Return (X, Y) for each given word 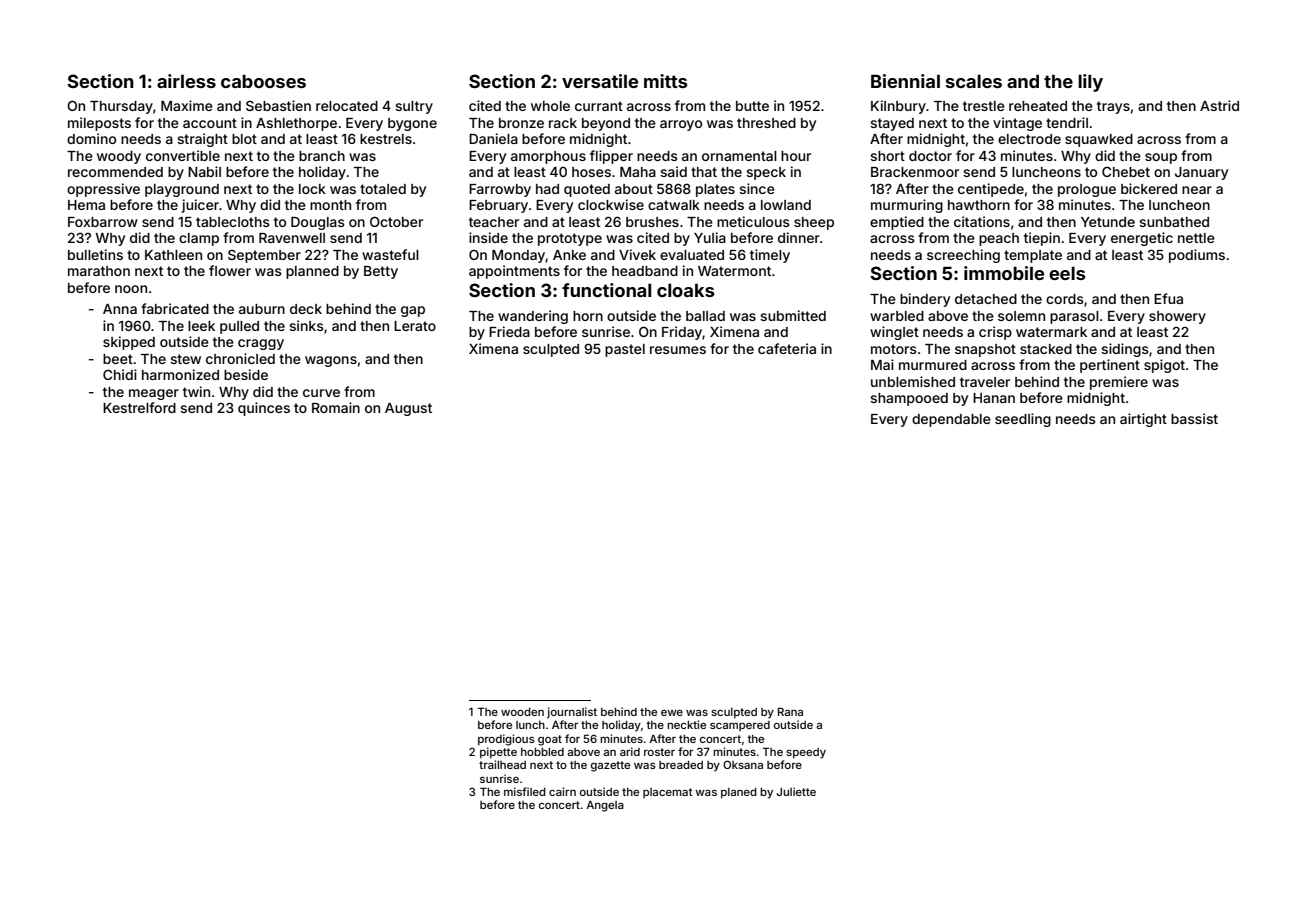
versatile (600, 81)
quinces (264, 409)
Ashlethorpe (296, 124)
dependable (951, 420)
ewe (672, 713)
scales (974, 81)
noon (131, 289)
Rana (790, 711)
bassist (1194, 418)
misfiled (525, 791)
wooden (522, 712)
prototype (570, 239)
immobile (1004, 273)
